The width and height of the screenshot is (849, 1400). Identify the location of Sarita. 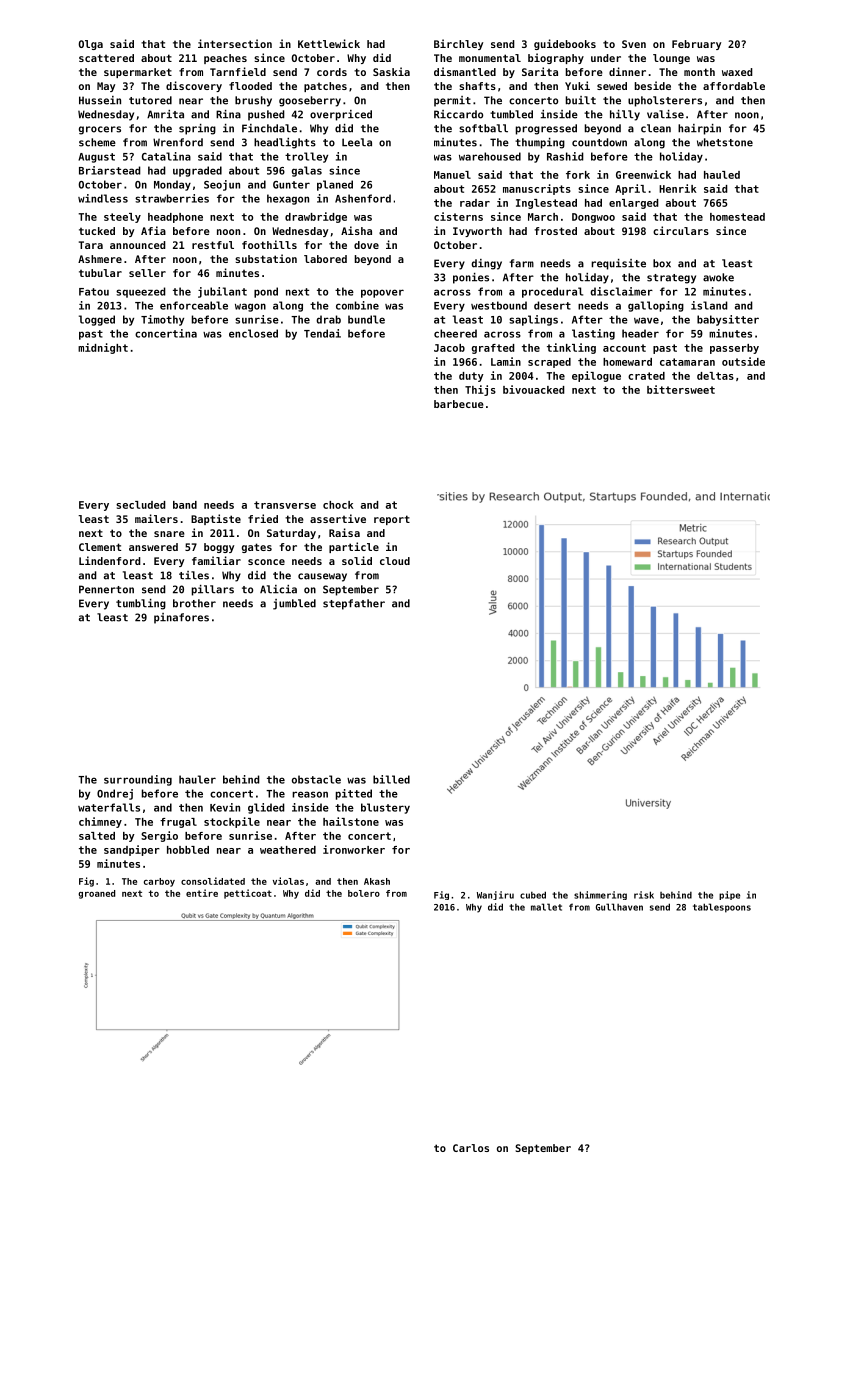
(540, 71).
